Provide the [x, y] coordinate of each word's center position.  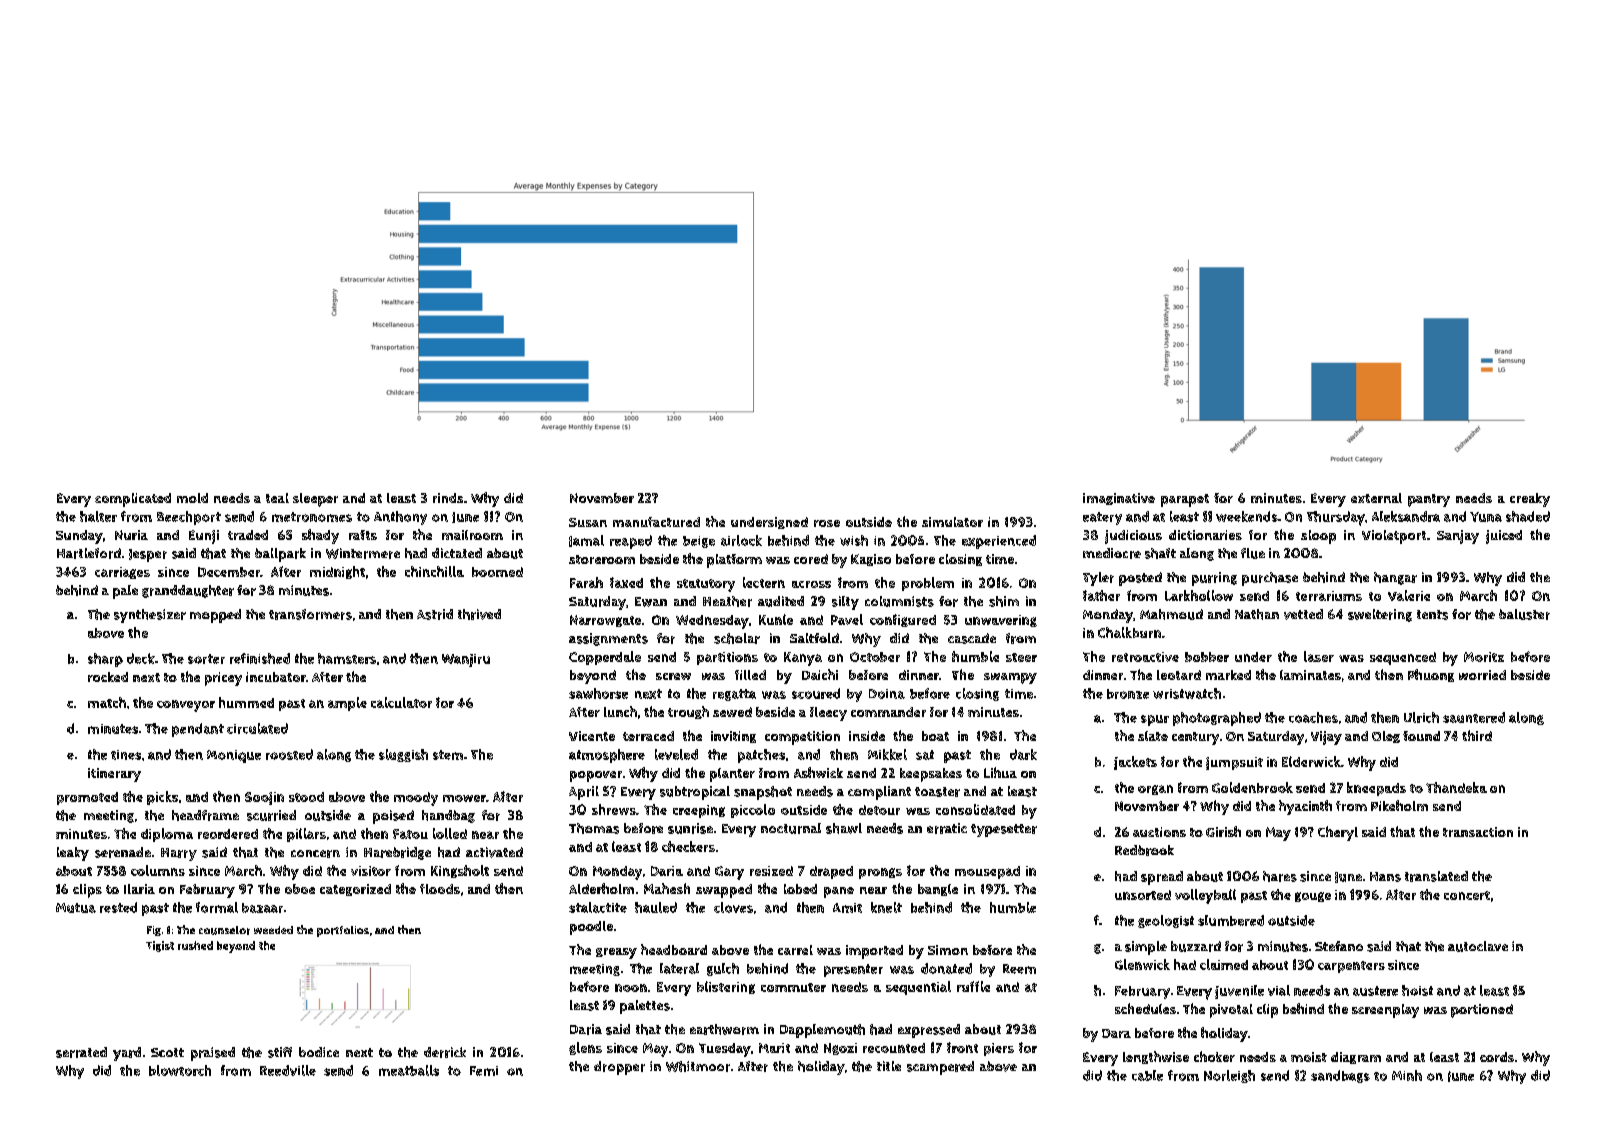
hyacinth [1305, 807]
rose [827, 523]
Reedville [288, 1070]
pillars [306, 835]
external [1376, 498]
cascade [972, 638]
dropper [619, 1068]
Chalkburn [1129, 632]
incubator [276, 677]
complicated [133, 500]
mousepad [987, 872]
